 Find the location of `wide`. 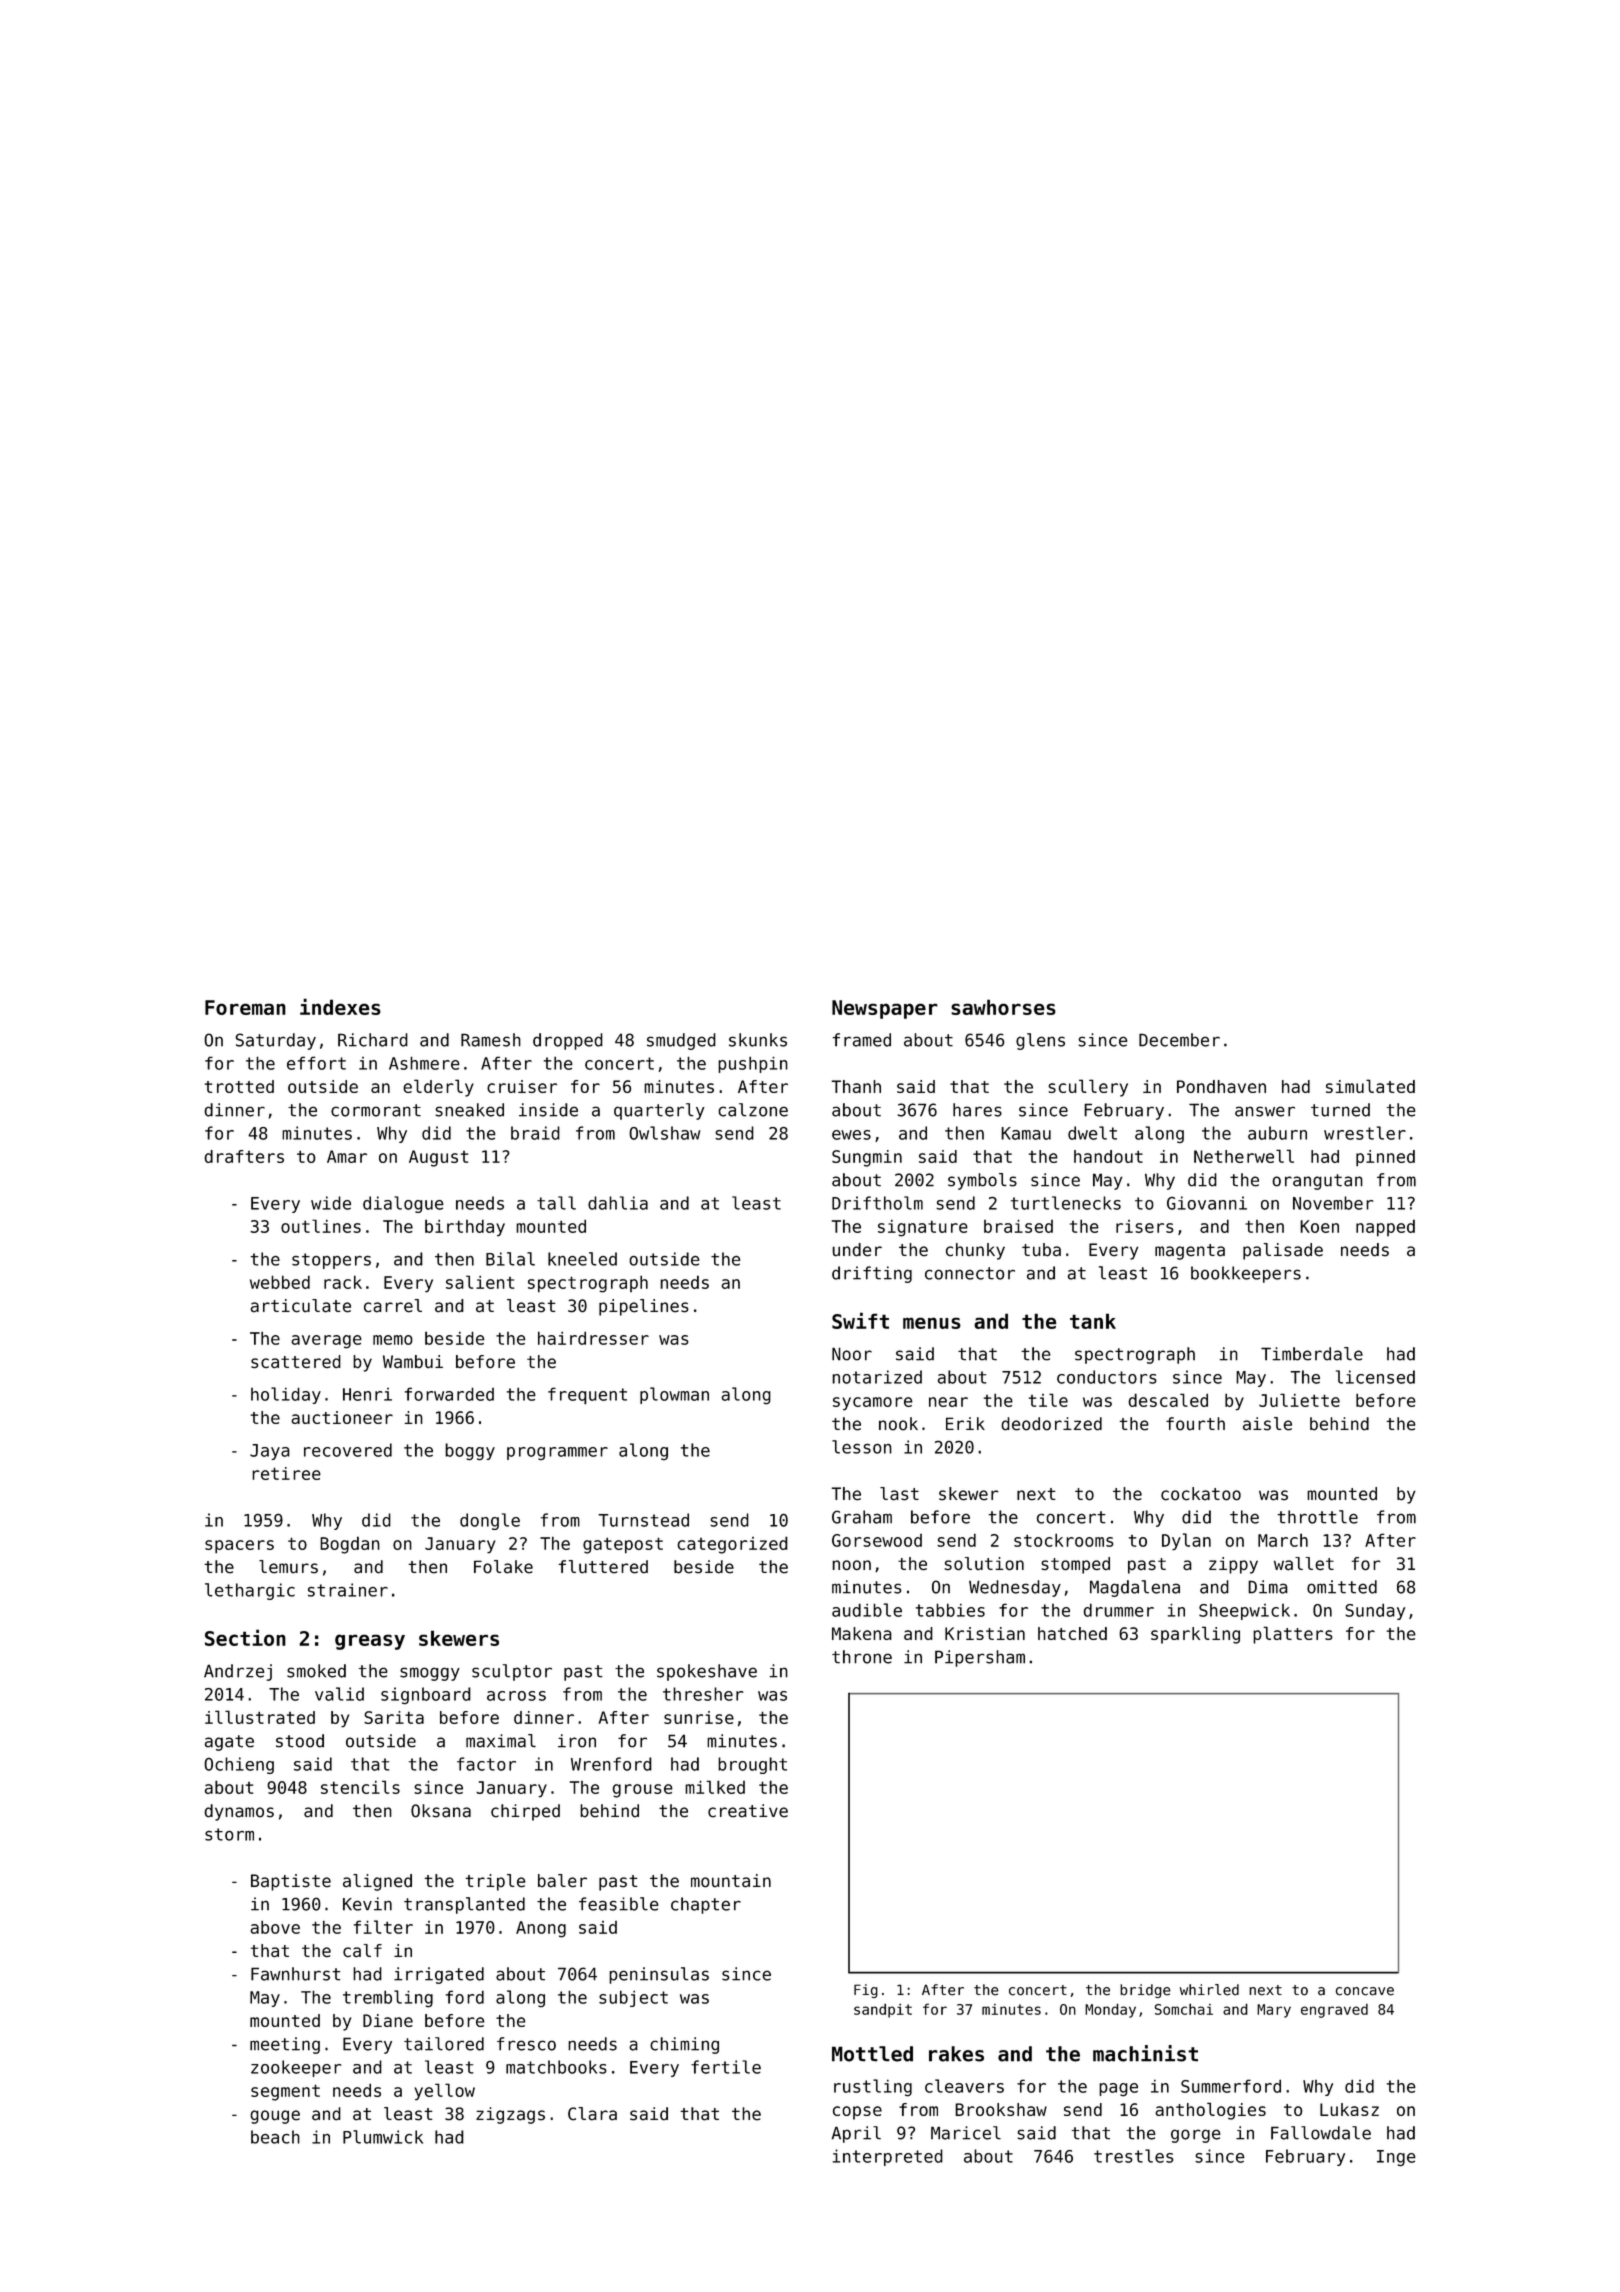

wide is located at coordinates (331, 1203).
